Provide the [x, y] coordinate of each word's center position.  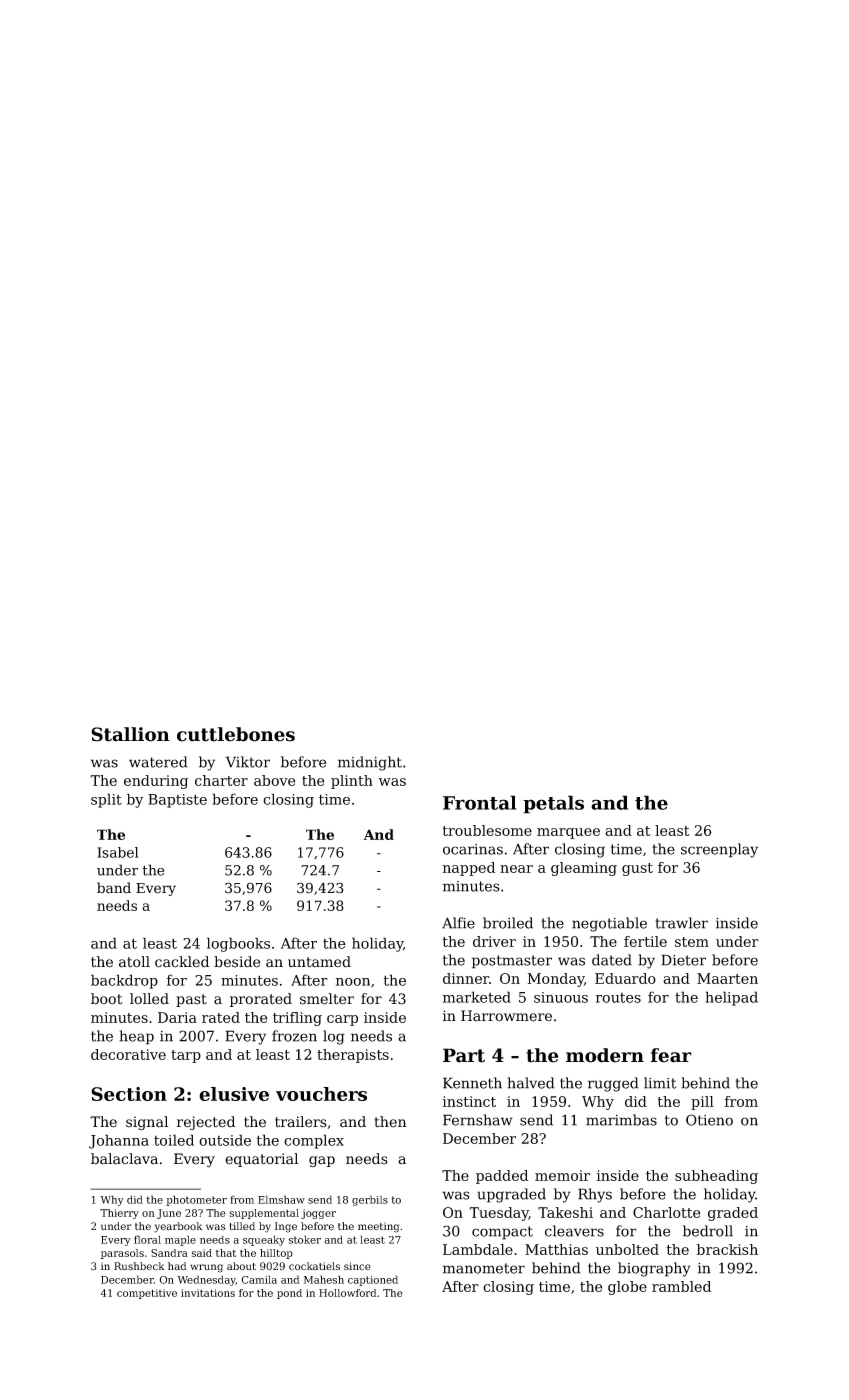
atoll [134, 962]
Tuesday [499, 1214]
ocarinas [473, 849]
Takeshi [565, 1212]
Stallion [130, 734]
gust [637, 869]
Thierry [119, 1214]
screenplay [719, 850]
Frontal [480, 802]
